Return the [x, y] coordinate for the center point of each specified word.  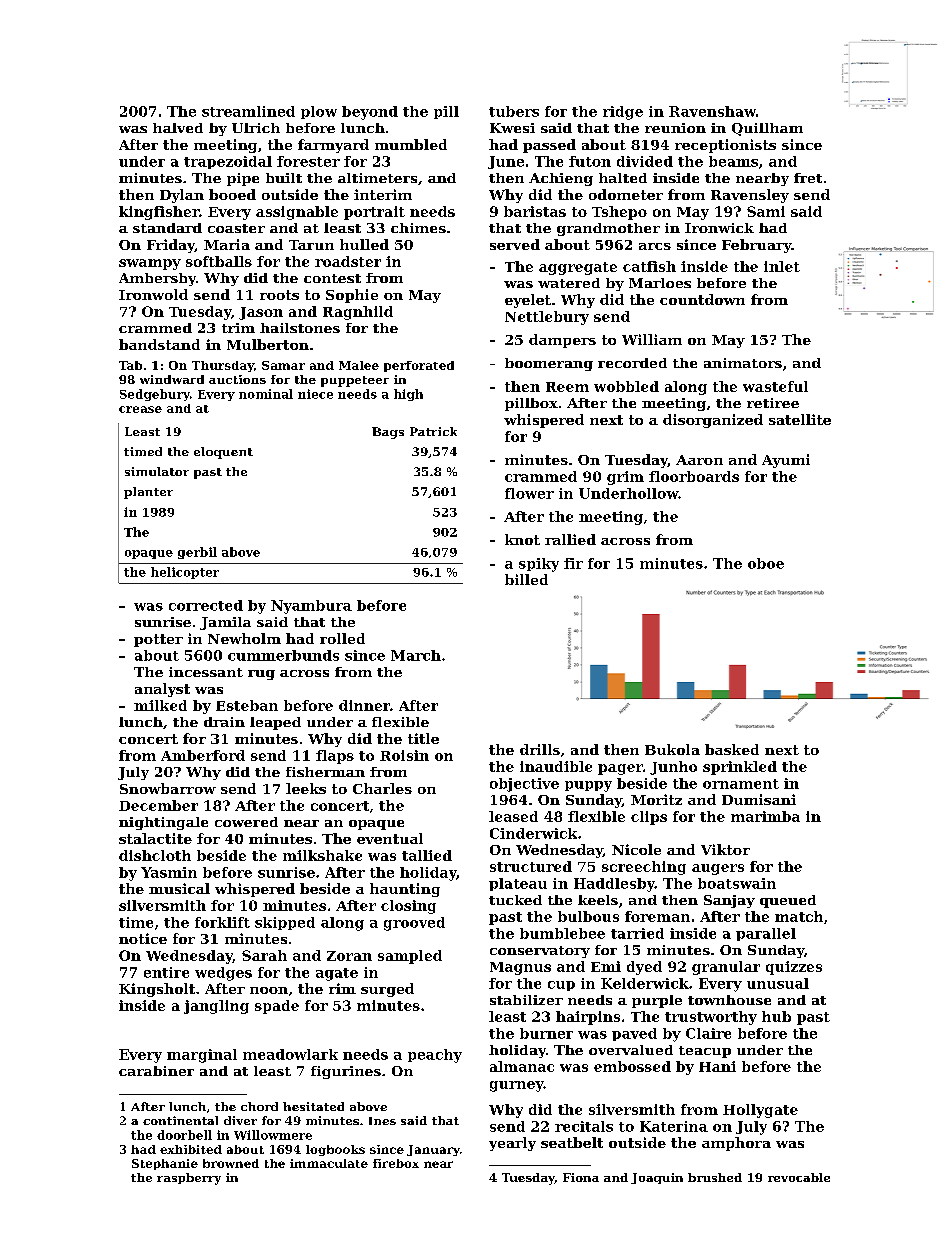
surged [387, 990]
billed [526, 579]
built [284, 178]
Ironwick [719, 228]
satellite [800, 419]
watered [569, 283]
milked [160, 705]
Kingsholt [157, 990]
